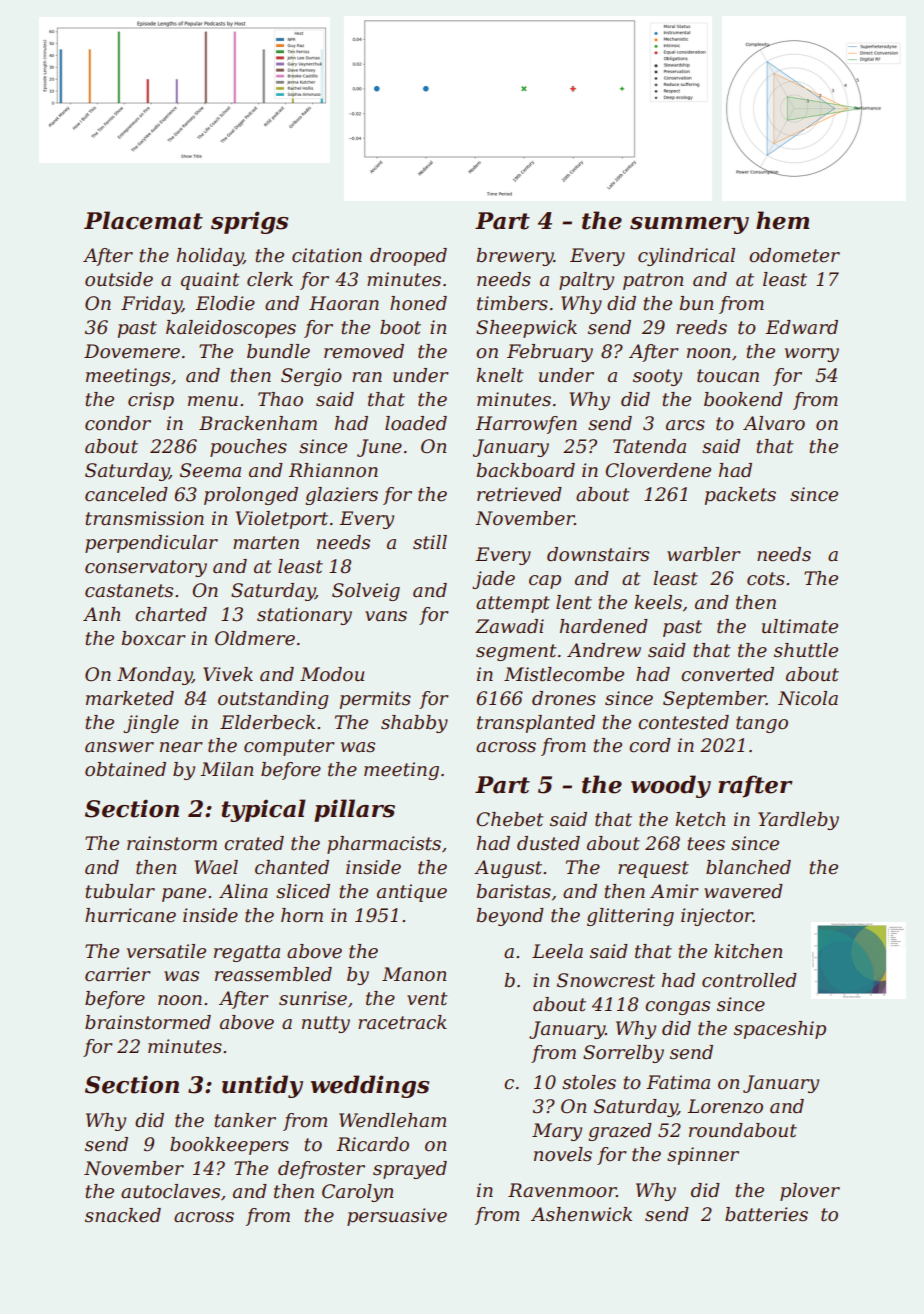  What do you see at coordinates (526, 329) in the screenshot?
I see `Sheepwick` at bounding box center [526, 329].
